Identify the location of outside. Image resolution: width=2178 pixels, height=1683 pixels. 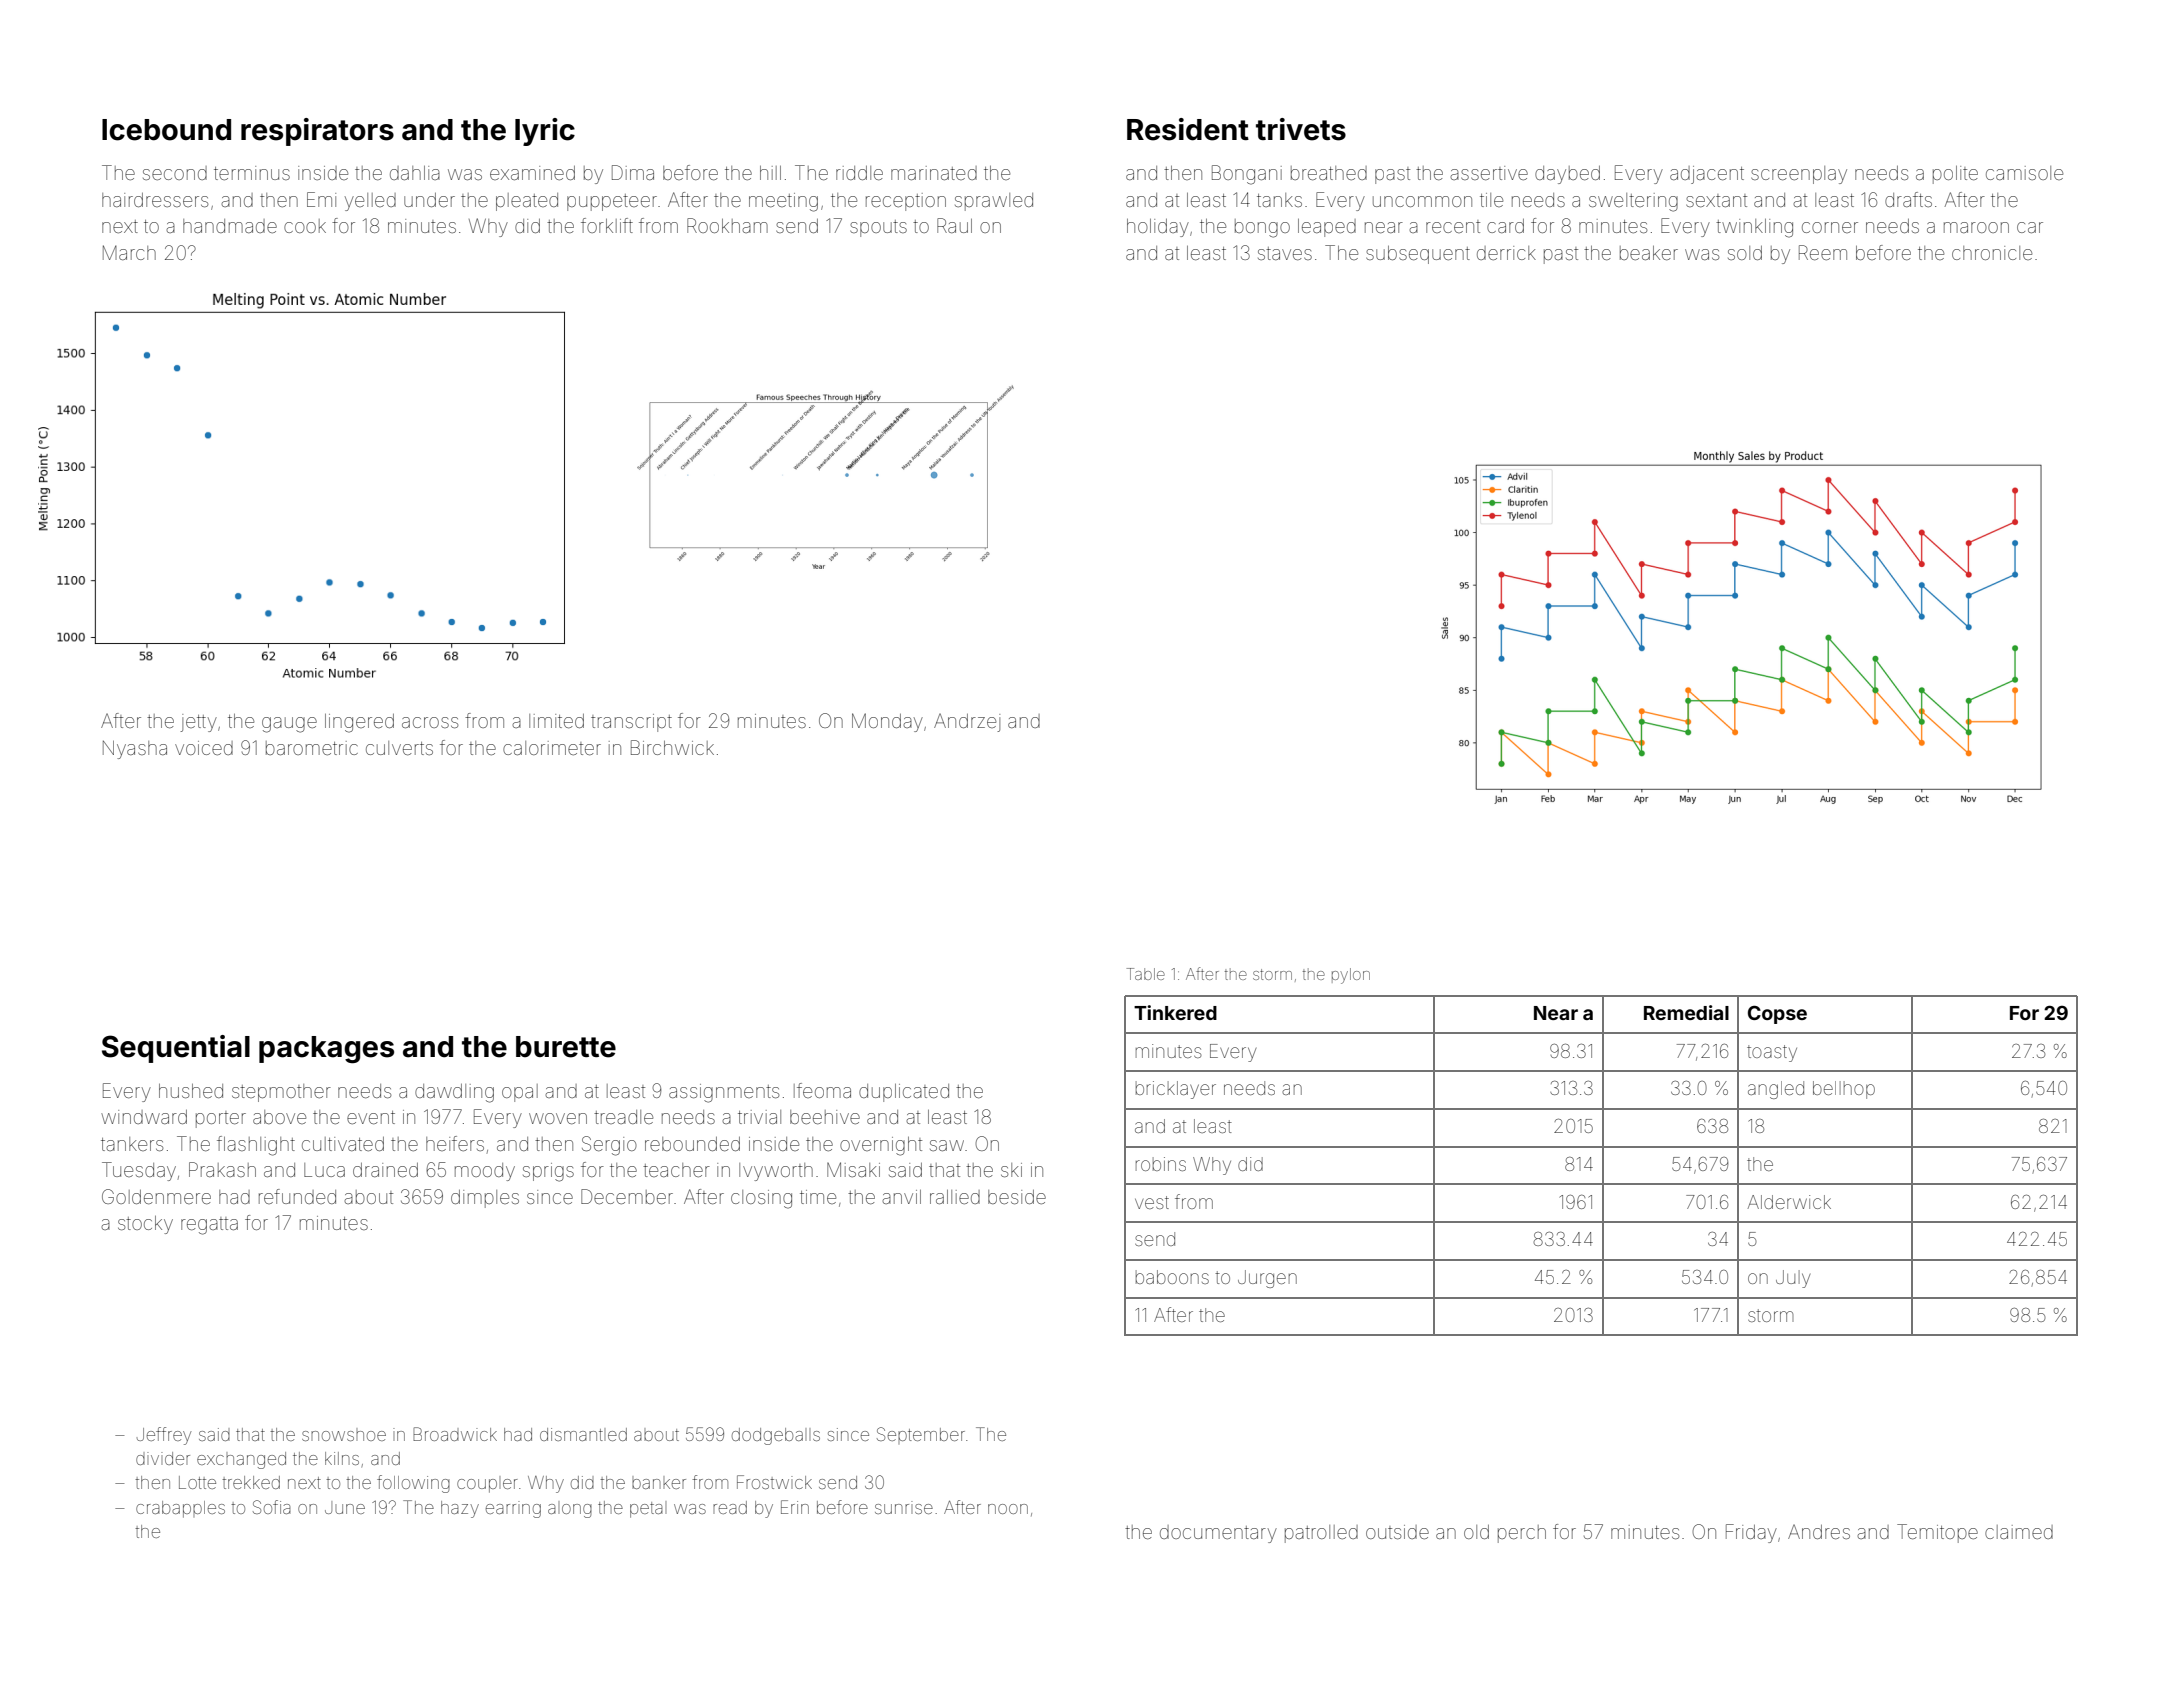
(1397, 1532).
